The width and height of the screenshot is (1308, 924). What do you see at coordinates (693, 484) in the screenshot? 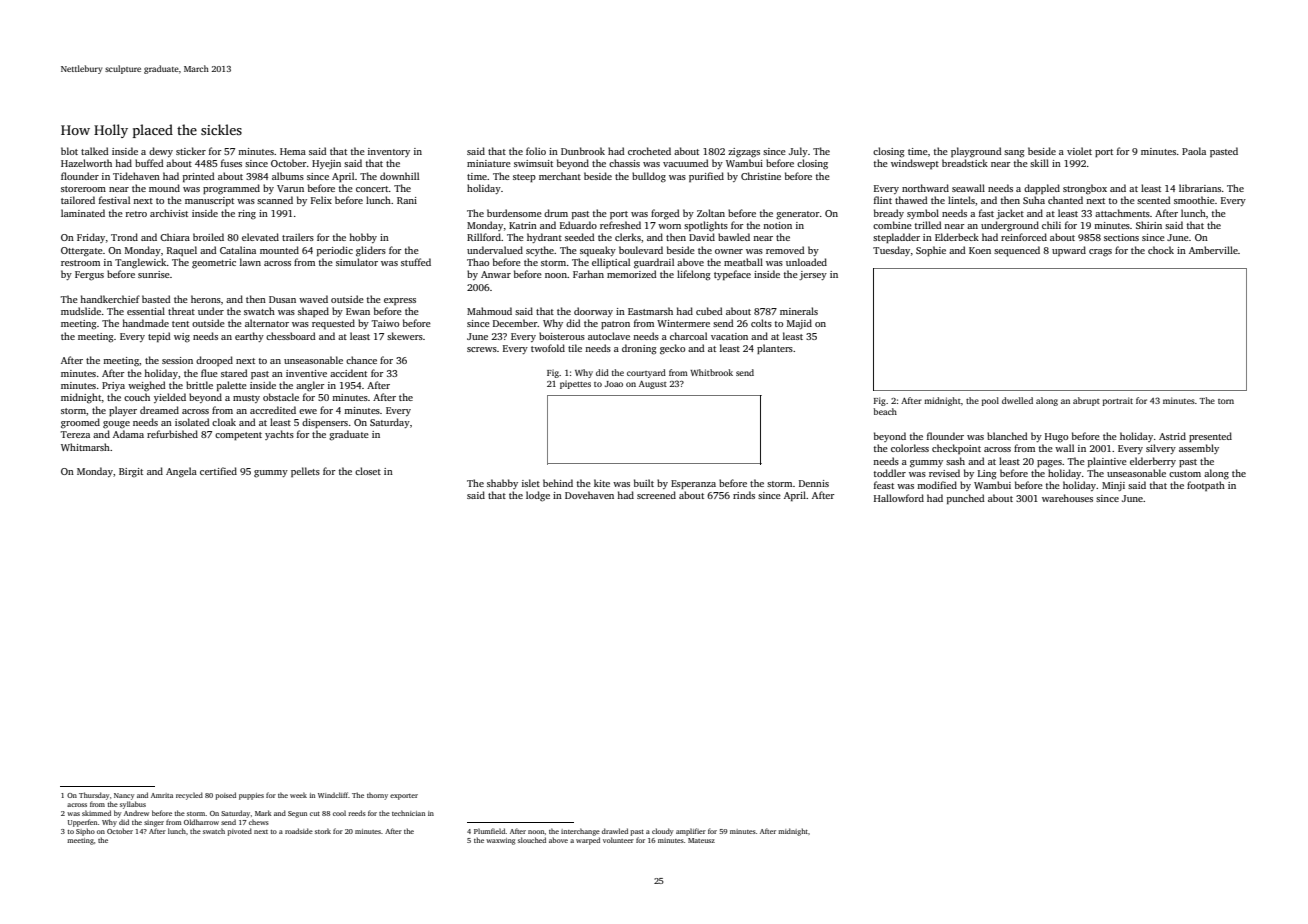
I see `Esperanza` at bounding box center [693, 484].
